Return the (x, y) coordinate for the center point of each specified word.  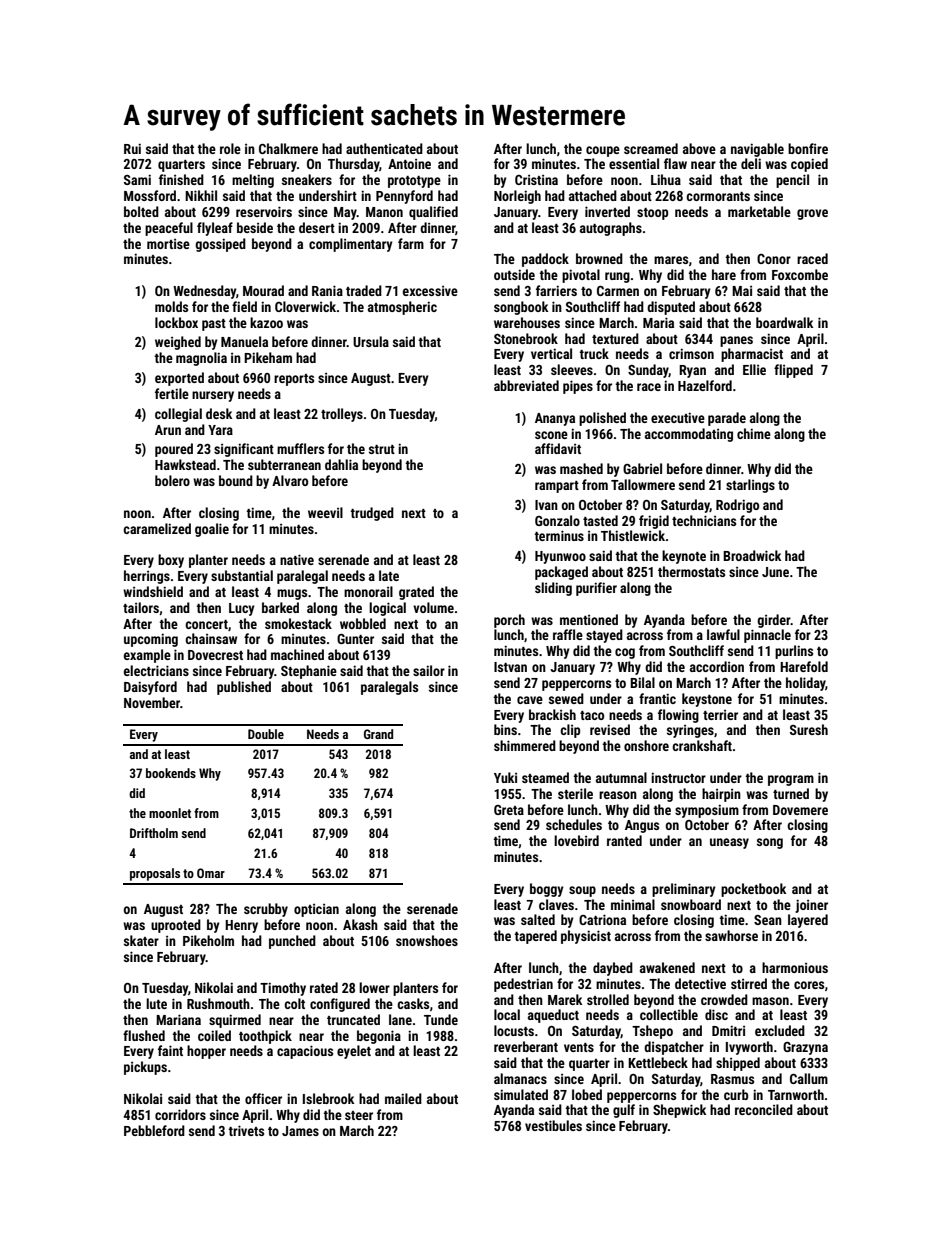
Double (266, 734)
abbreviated (526, 385)
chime (754, 433)
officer (263, 1098)
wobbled (363, 623)
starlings (750, 486)
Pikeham (268, 357)
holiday (806, 684)
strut (382, 449)
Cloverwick (305, 306)
